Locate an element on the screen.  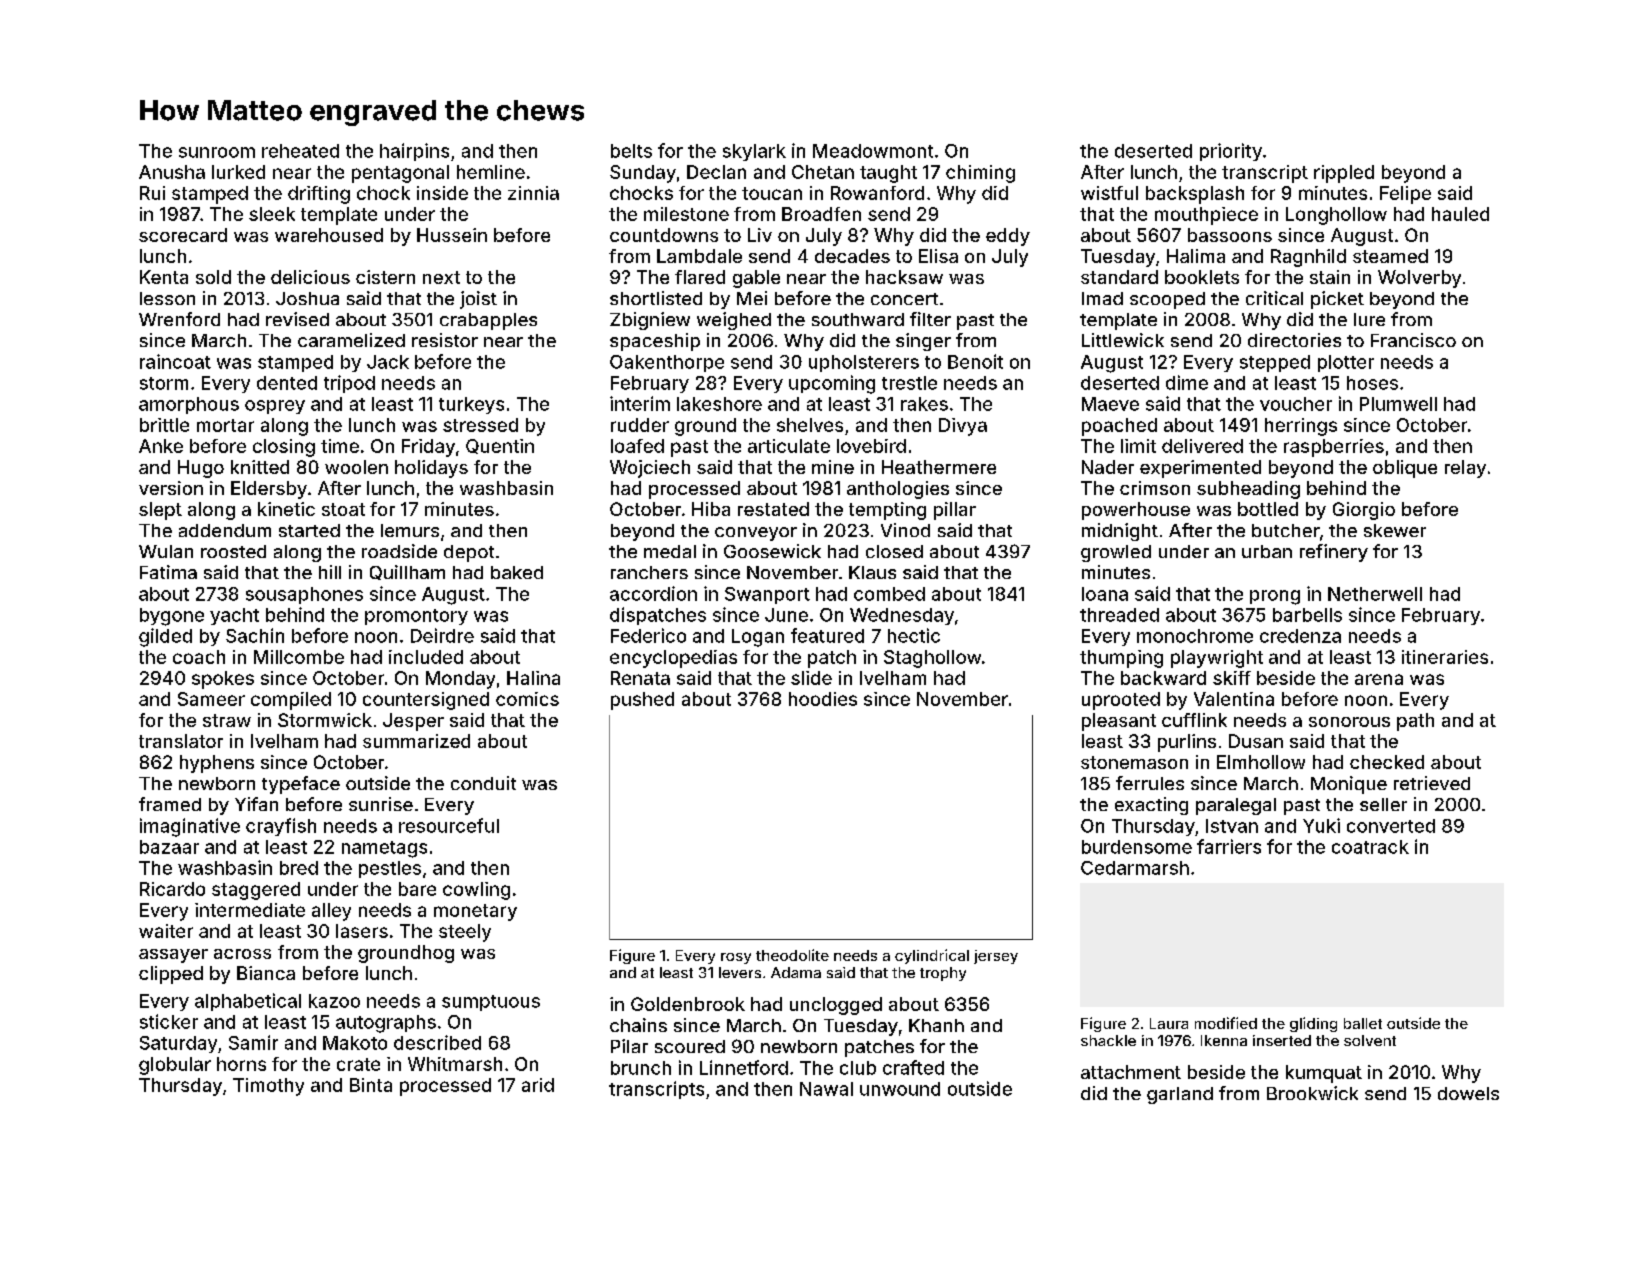
rosy is located at coordinates (736, 958).
